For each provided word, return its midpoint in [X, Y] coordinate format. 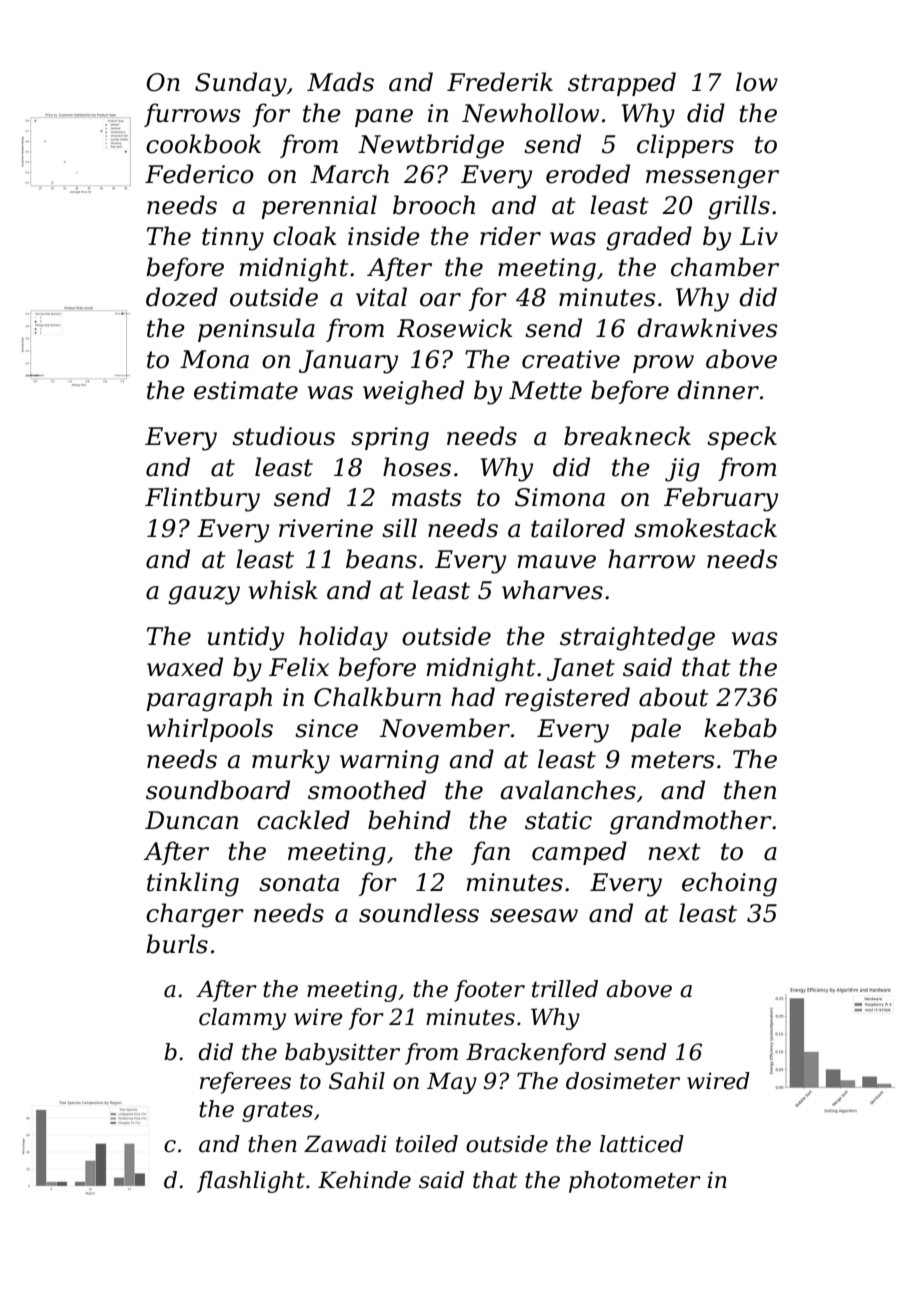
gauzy [204, 595]
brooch [434, 205]
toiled [427, 1144]
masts [427, 498]
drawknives [707, 328]
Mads [340, 82]
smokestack [705, 528]
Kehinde [364, 1180]
